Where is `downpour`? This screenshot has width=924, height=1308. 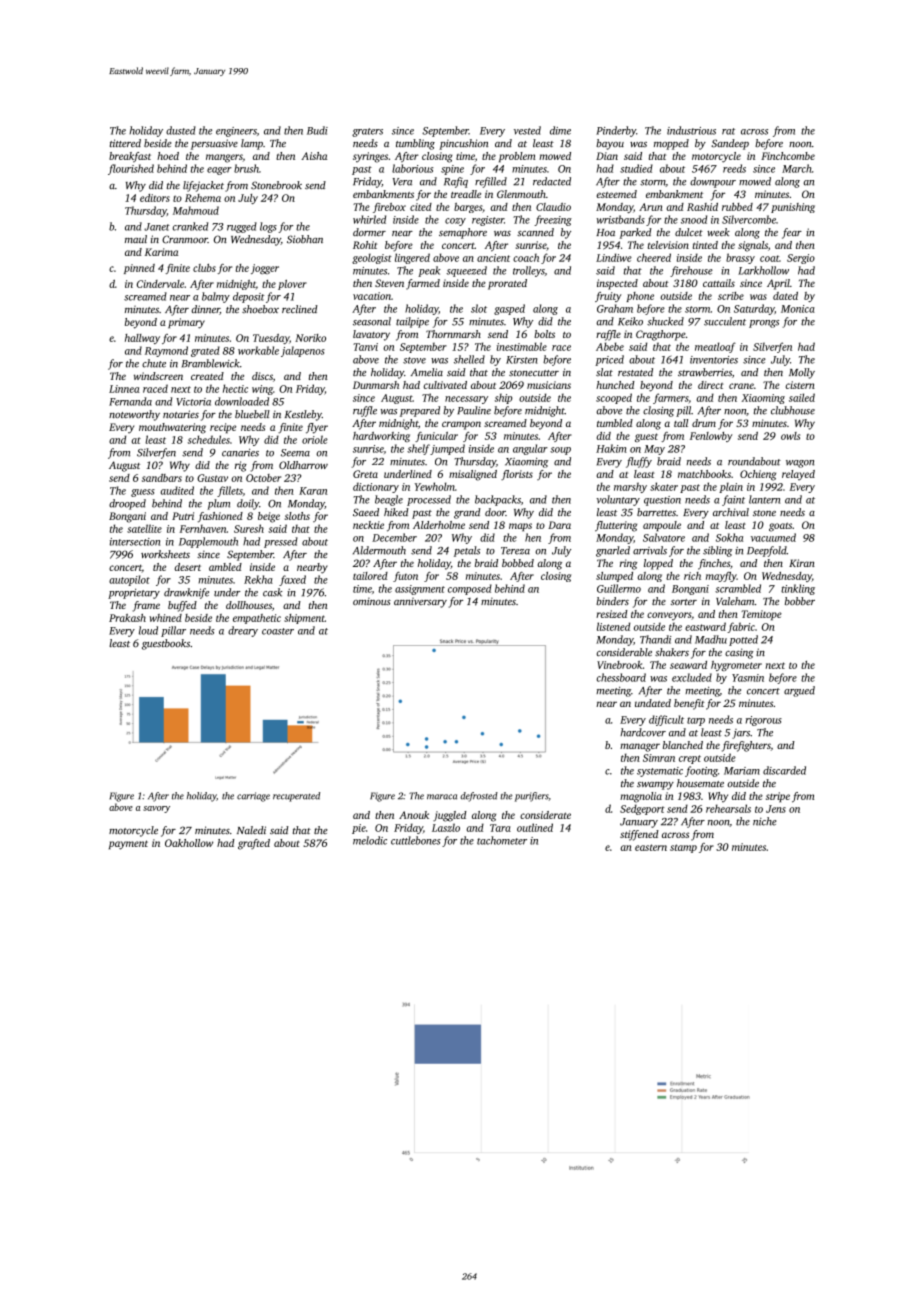
downpour is located at coordinates (713, 182).
